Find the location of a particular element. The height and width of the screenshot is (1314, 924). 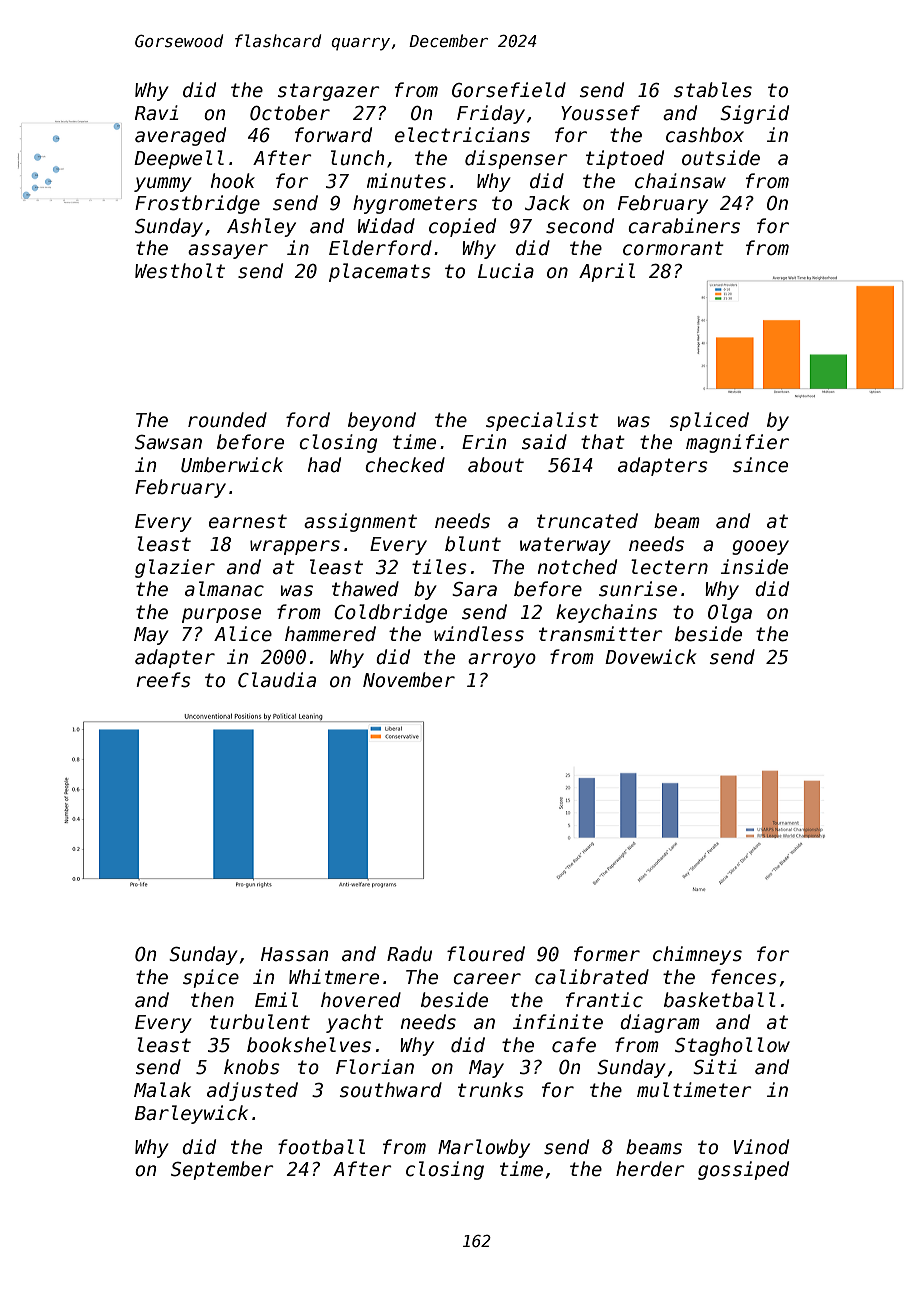

Hassan is located at coordinates (294, 954).
